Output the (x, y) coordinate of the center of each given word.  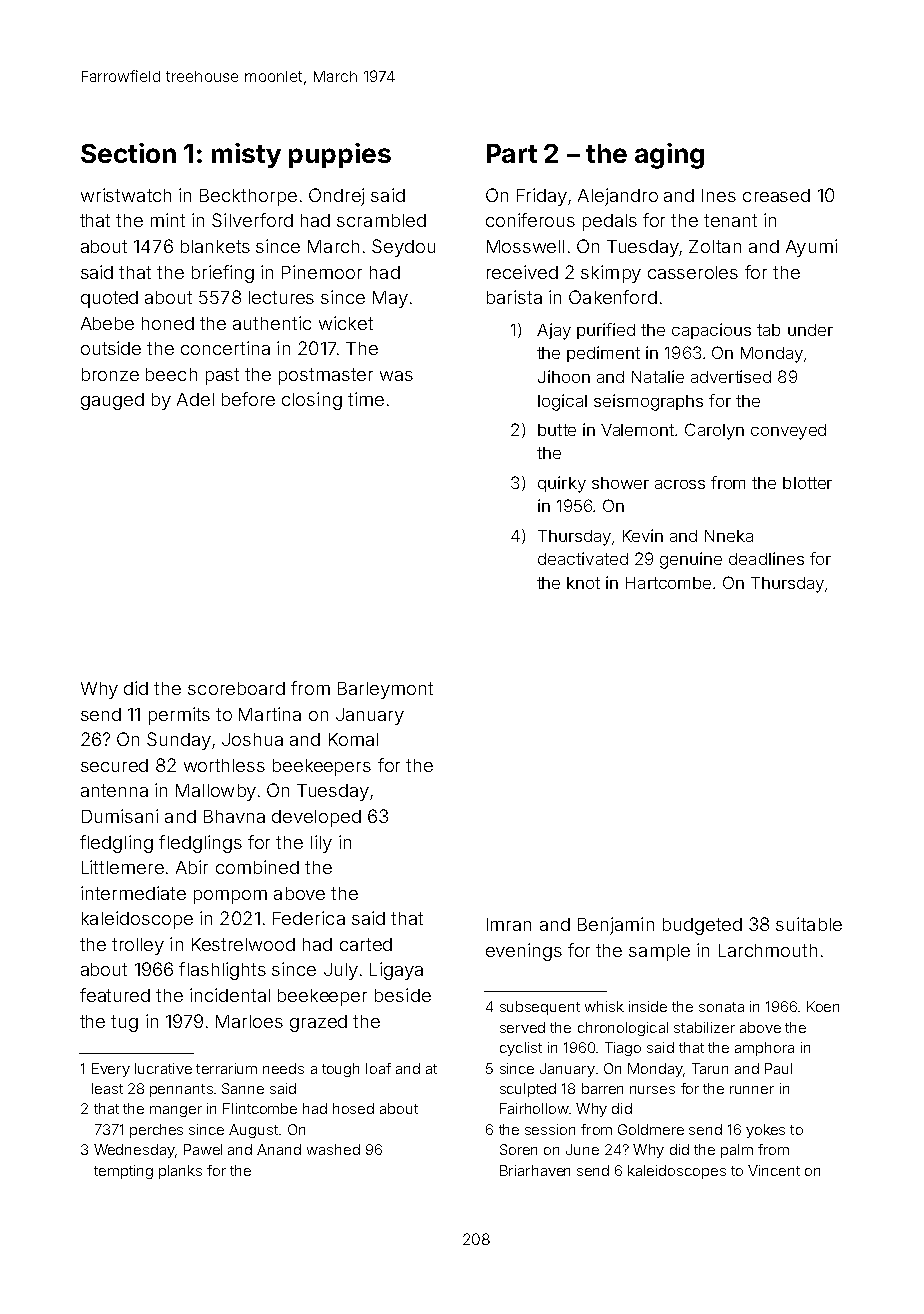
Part (512, 153)
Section (128, 153)
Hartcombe (668, 583)
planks (180, 1172)
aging (669, 156)
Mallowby (216, 792)
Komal (353, 739)
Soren (518, 1149)
